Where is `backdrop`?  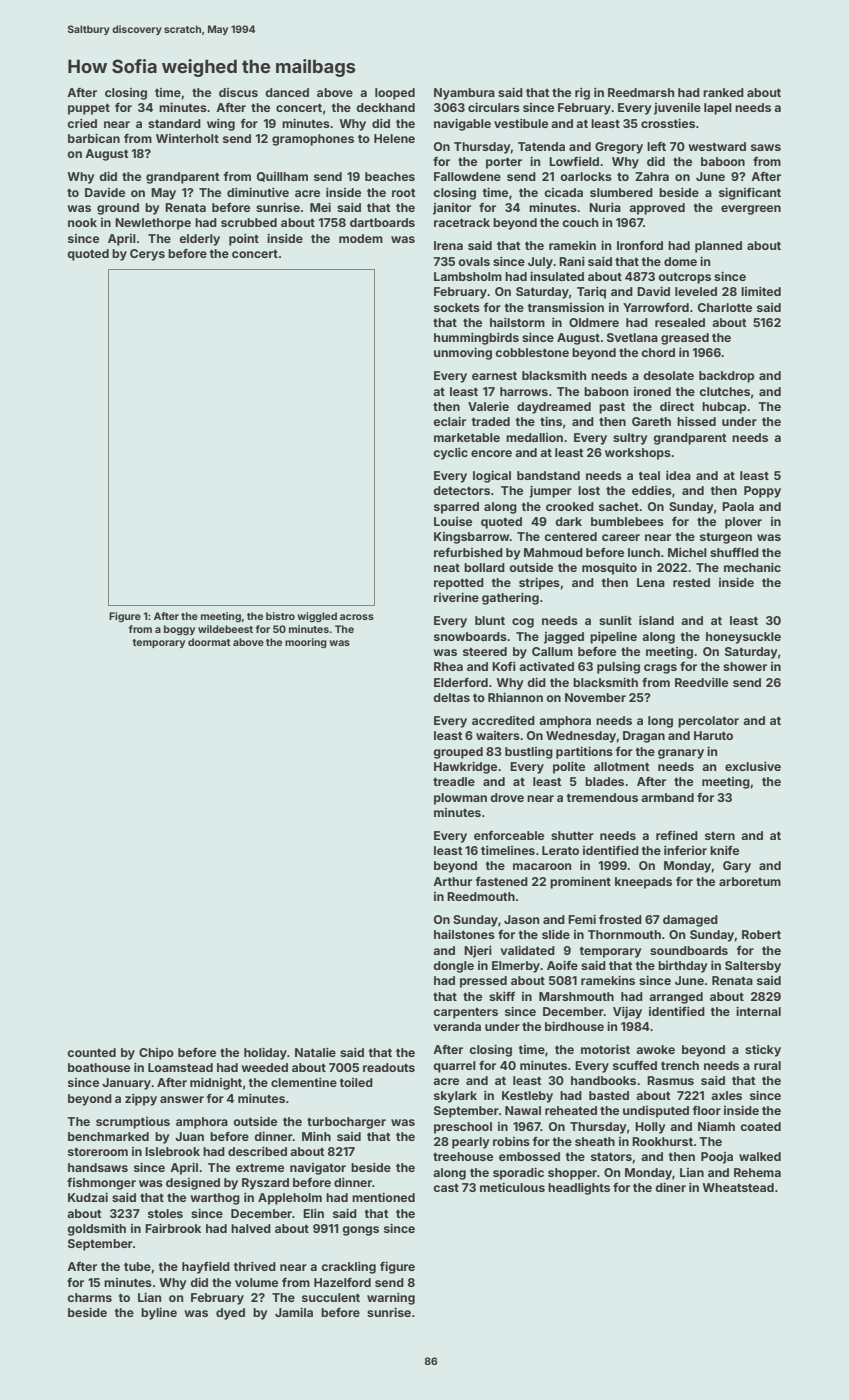
backdrop is located at coordinates (727, 377).
